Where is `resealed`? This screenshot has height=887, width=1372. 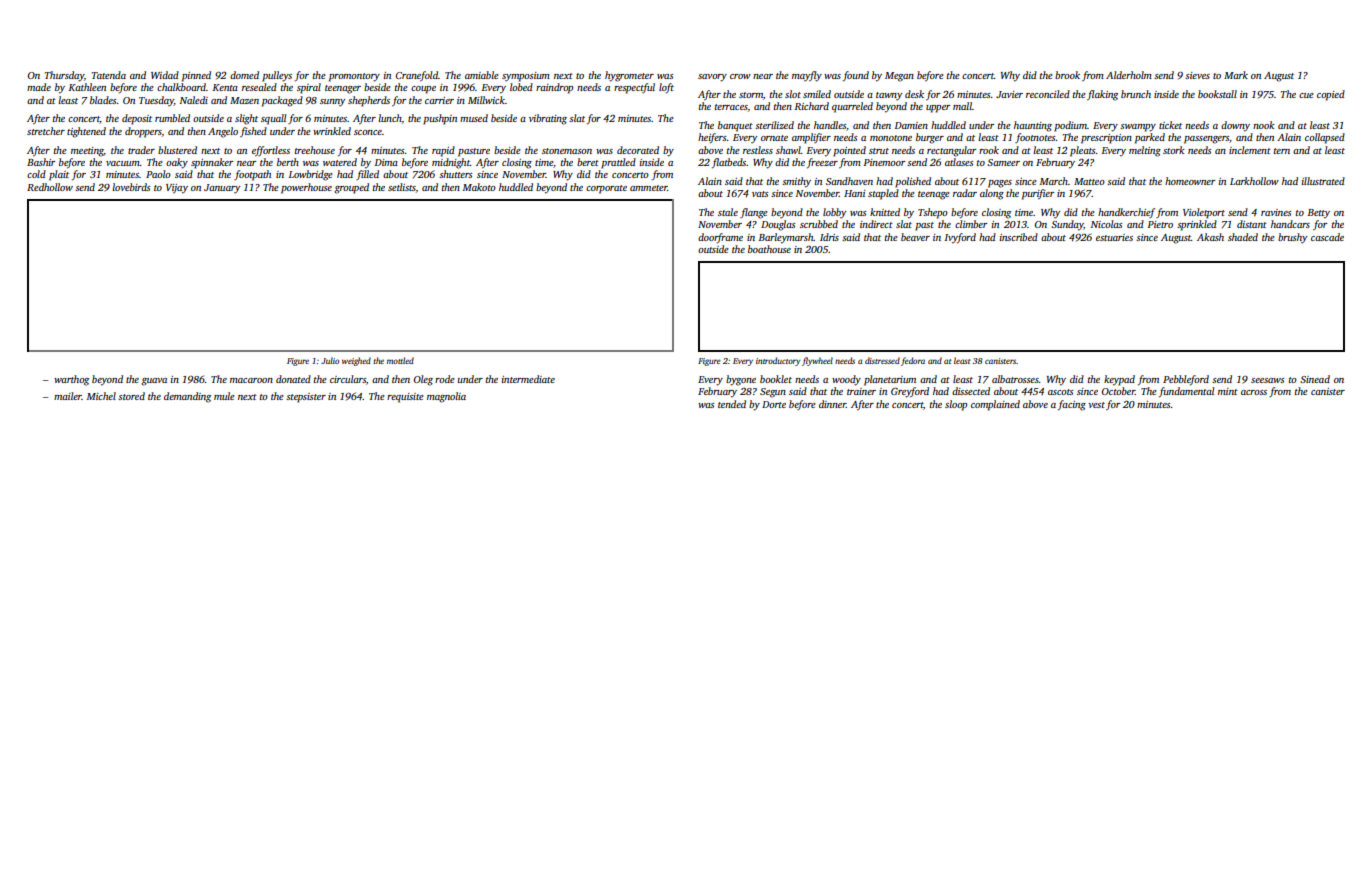 resealed is located at coordinates (259, 87).
